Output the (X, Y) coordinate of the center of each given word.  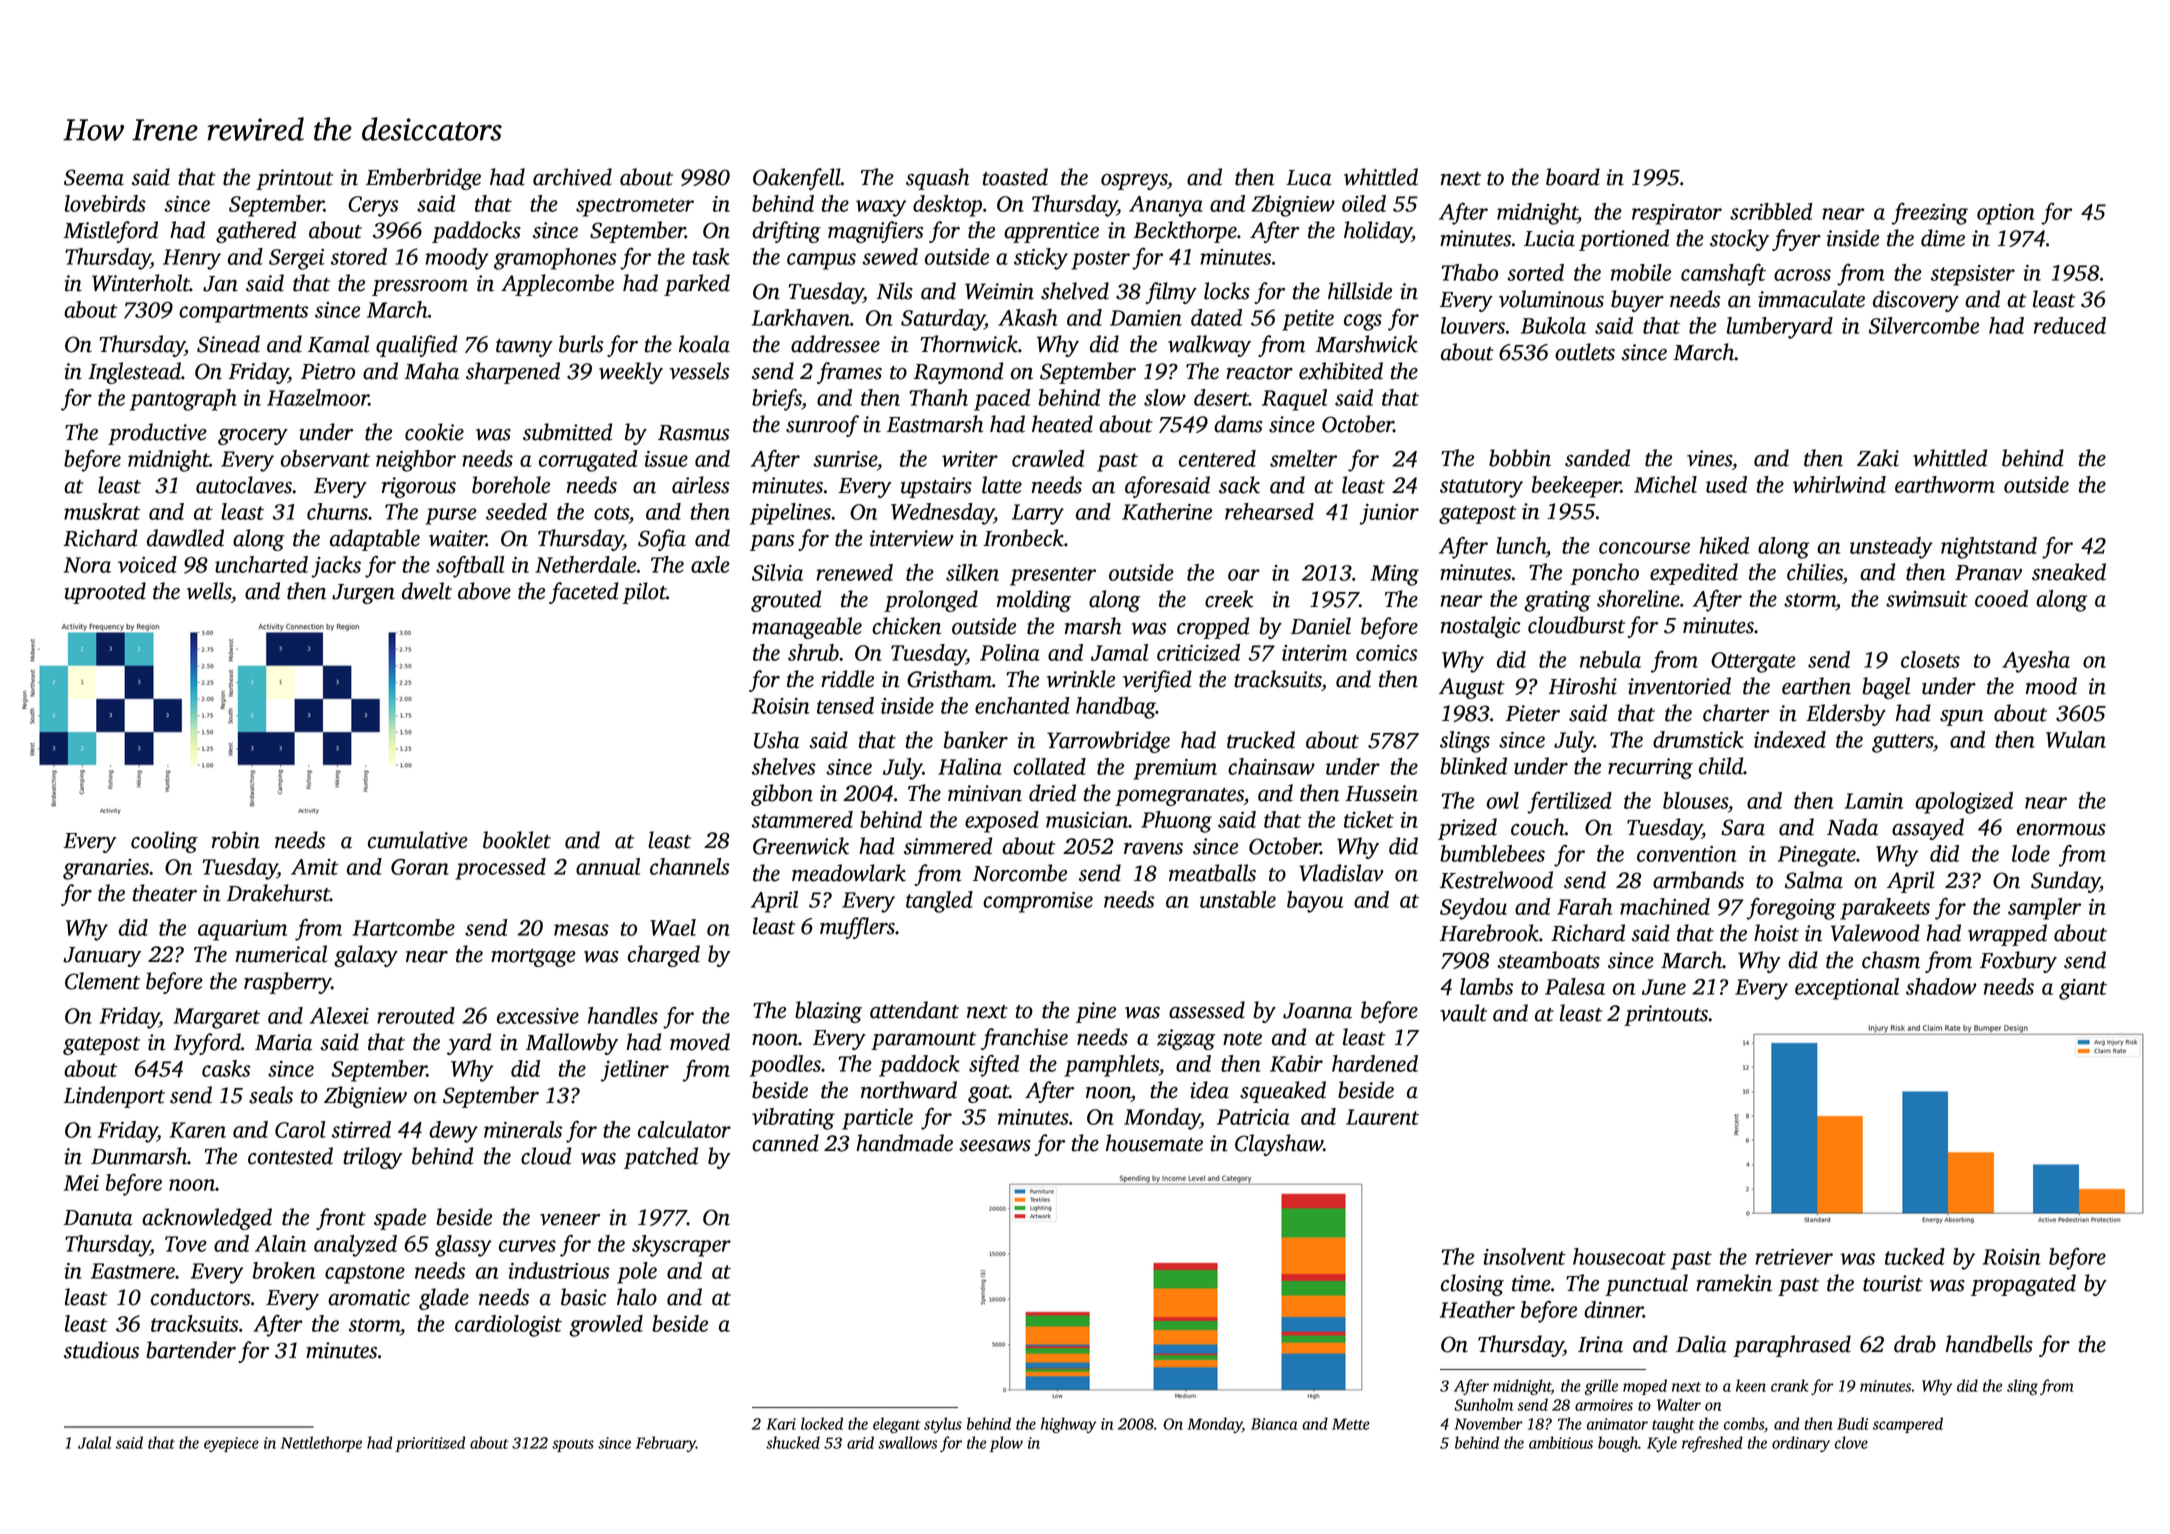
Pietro (328, 371)
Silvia (777, 572)
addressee (835, 344)
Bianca (1274, 1424)
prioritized (430, 1444)
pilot (644, 593)
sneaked (2069, 572)
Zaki (1878, 458)
